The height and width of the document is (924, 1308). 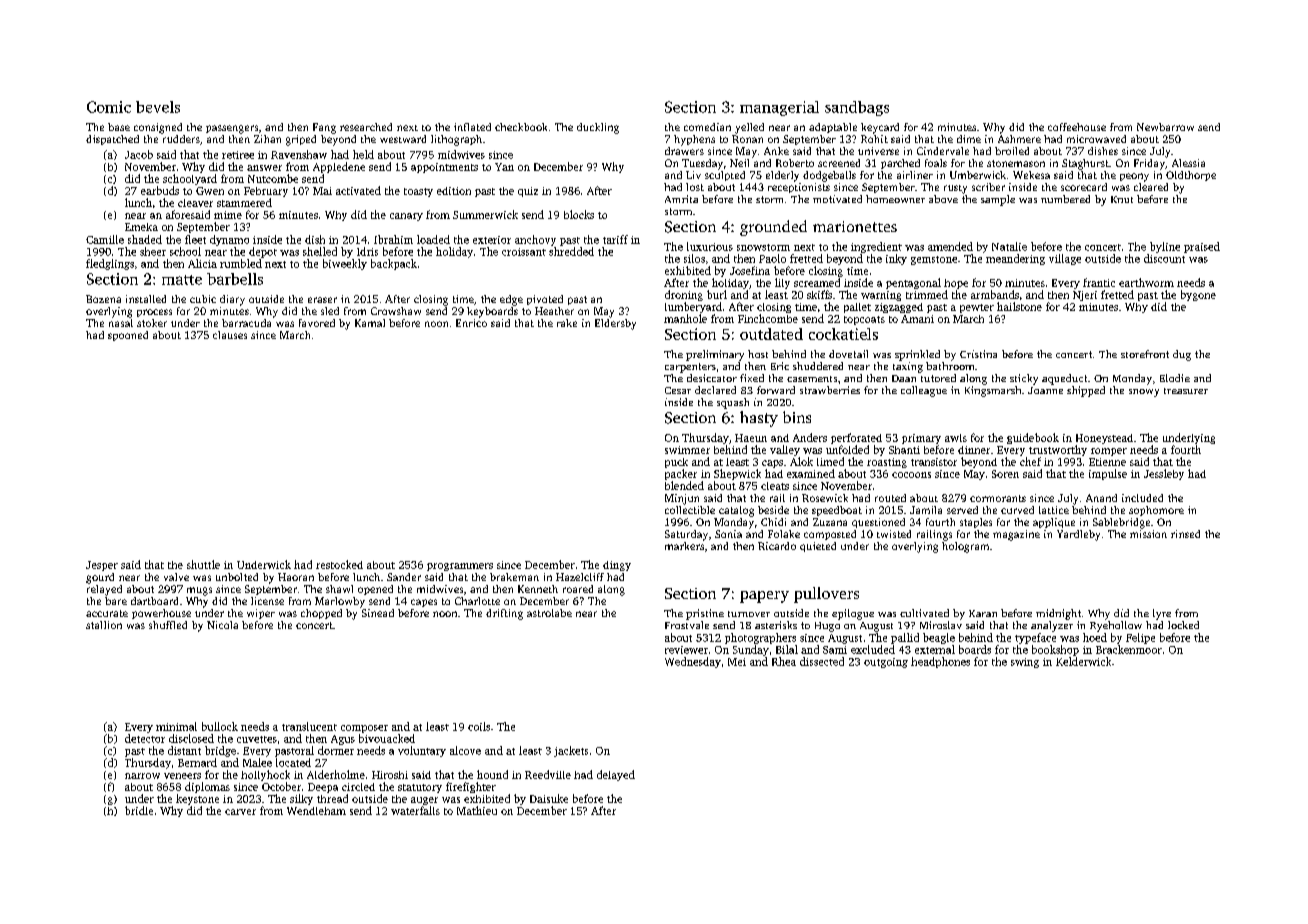 I want to click on favored, so click(x=317, y=323).
